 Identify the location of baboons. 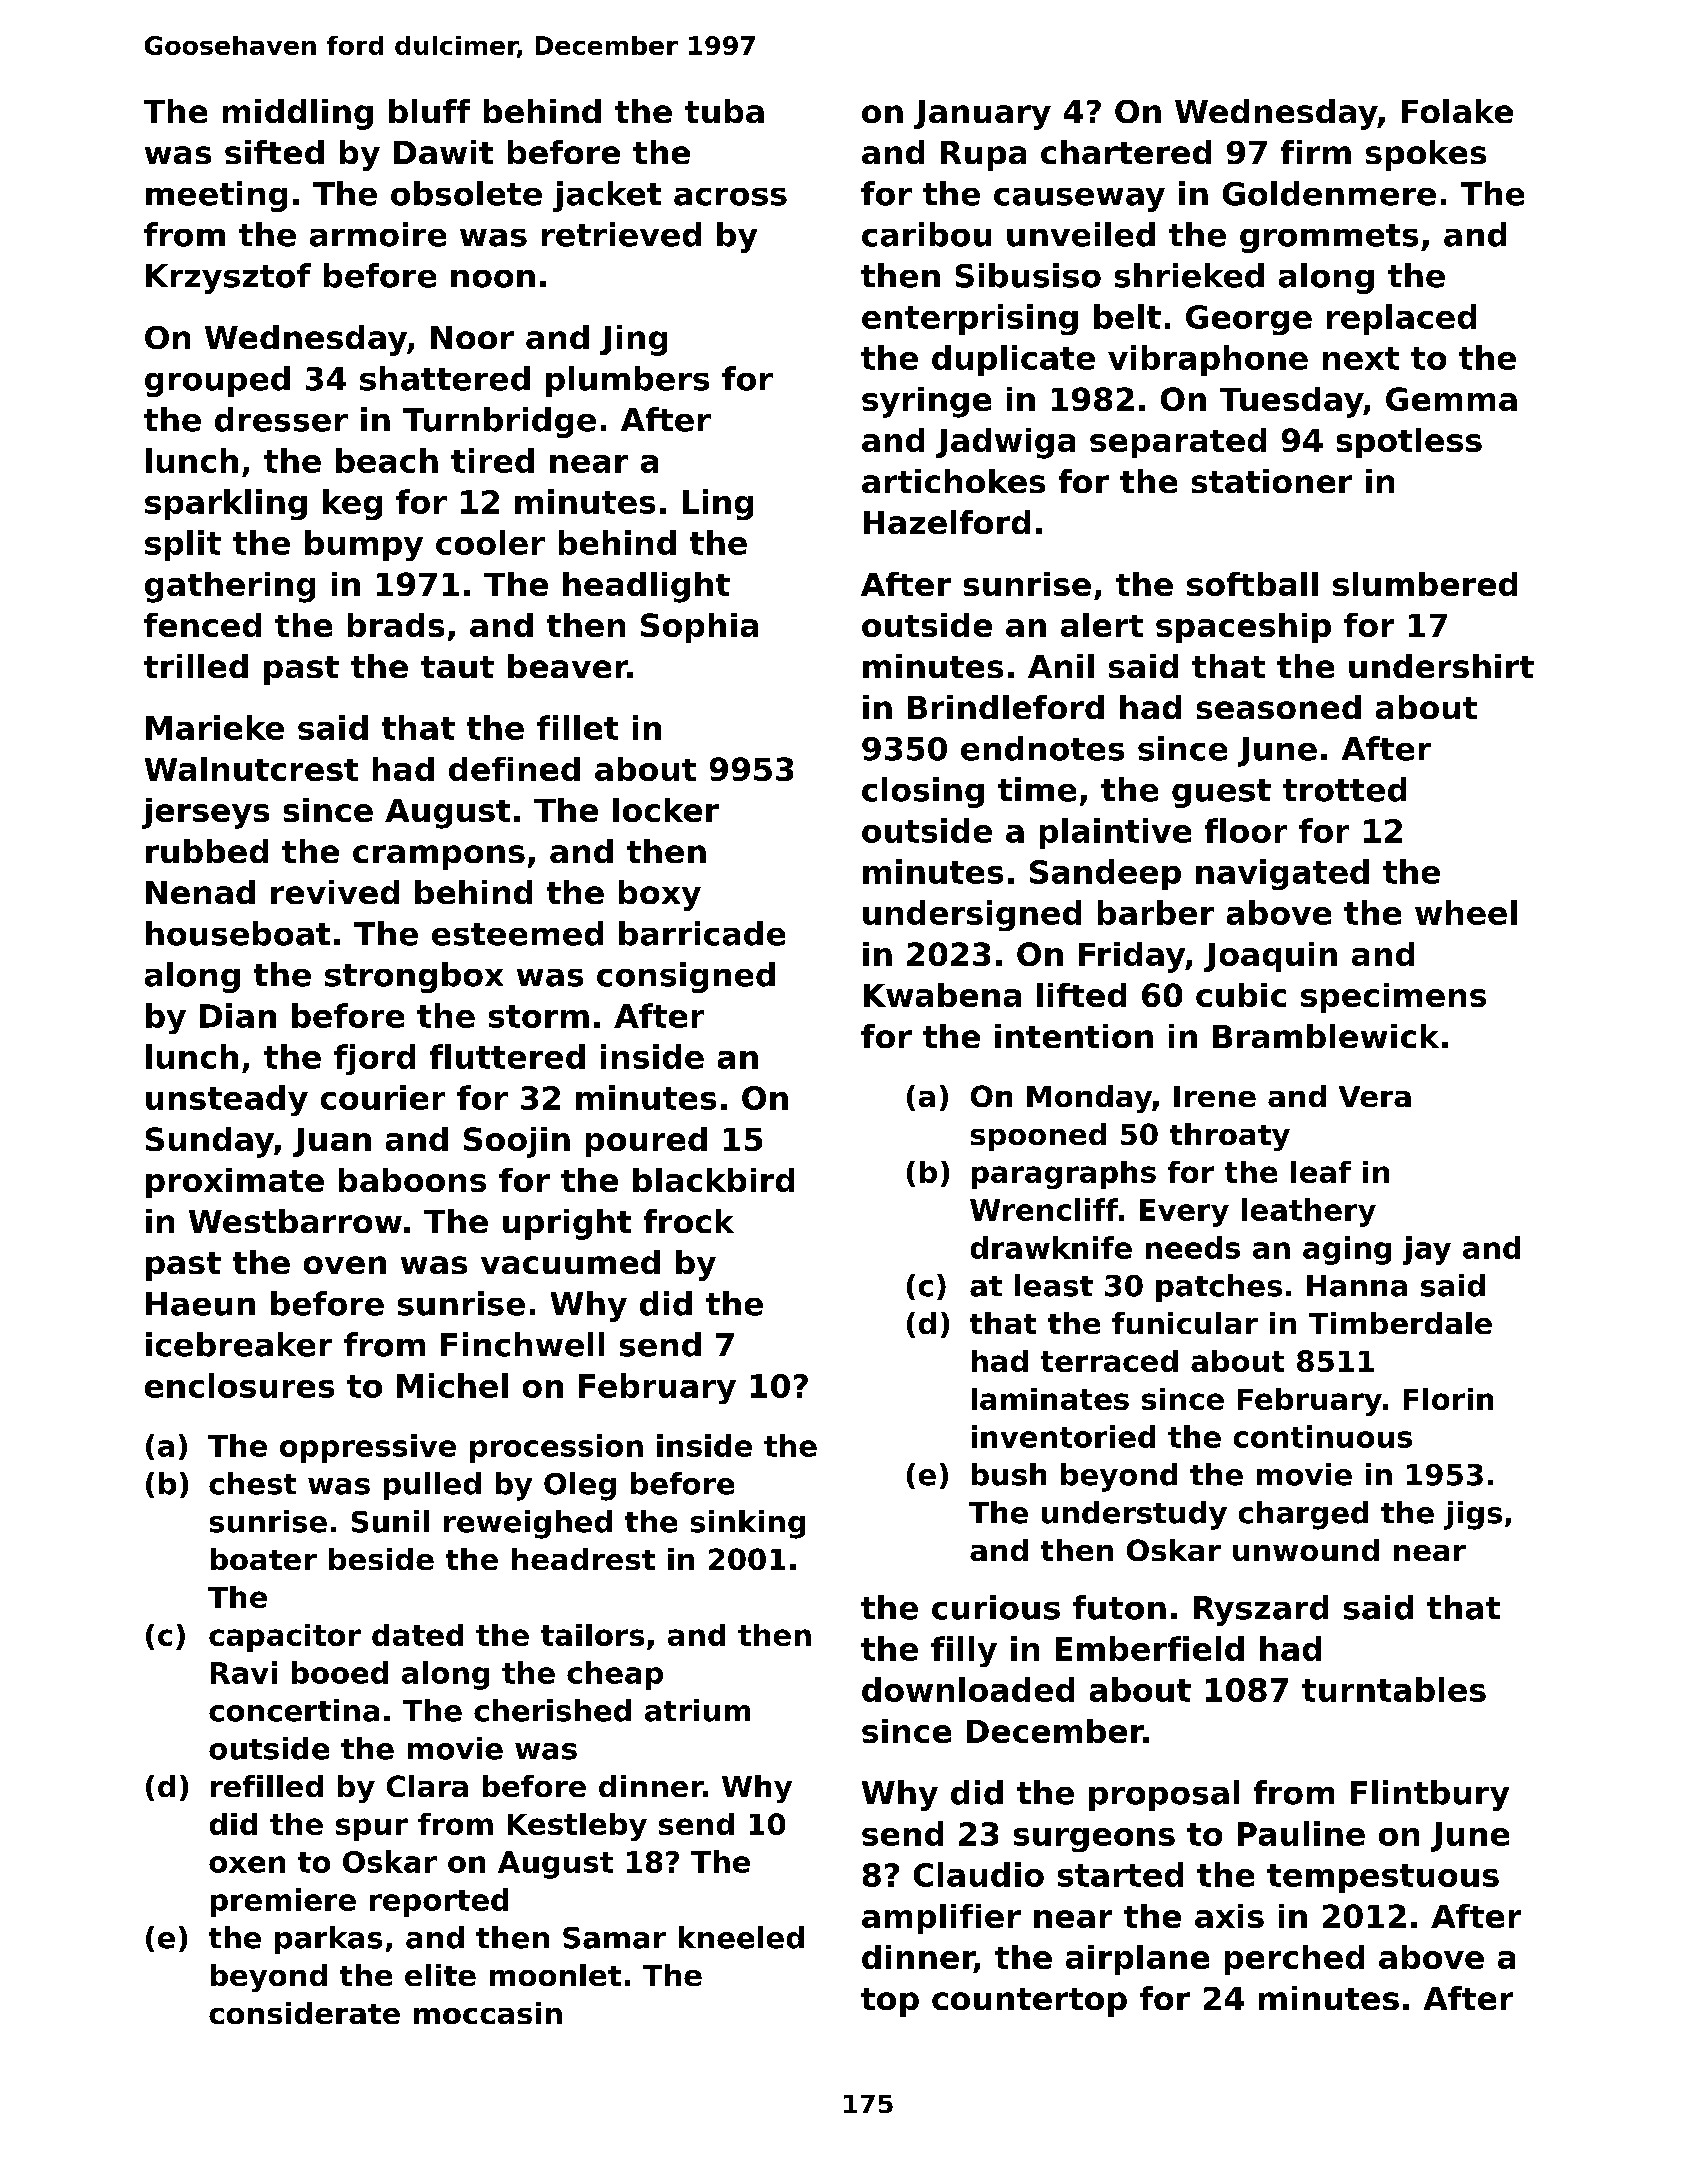
(412, 1180).
